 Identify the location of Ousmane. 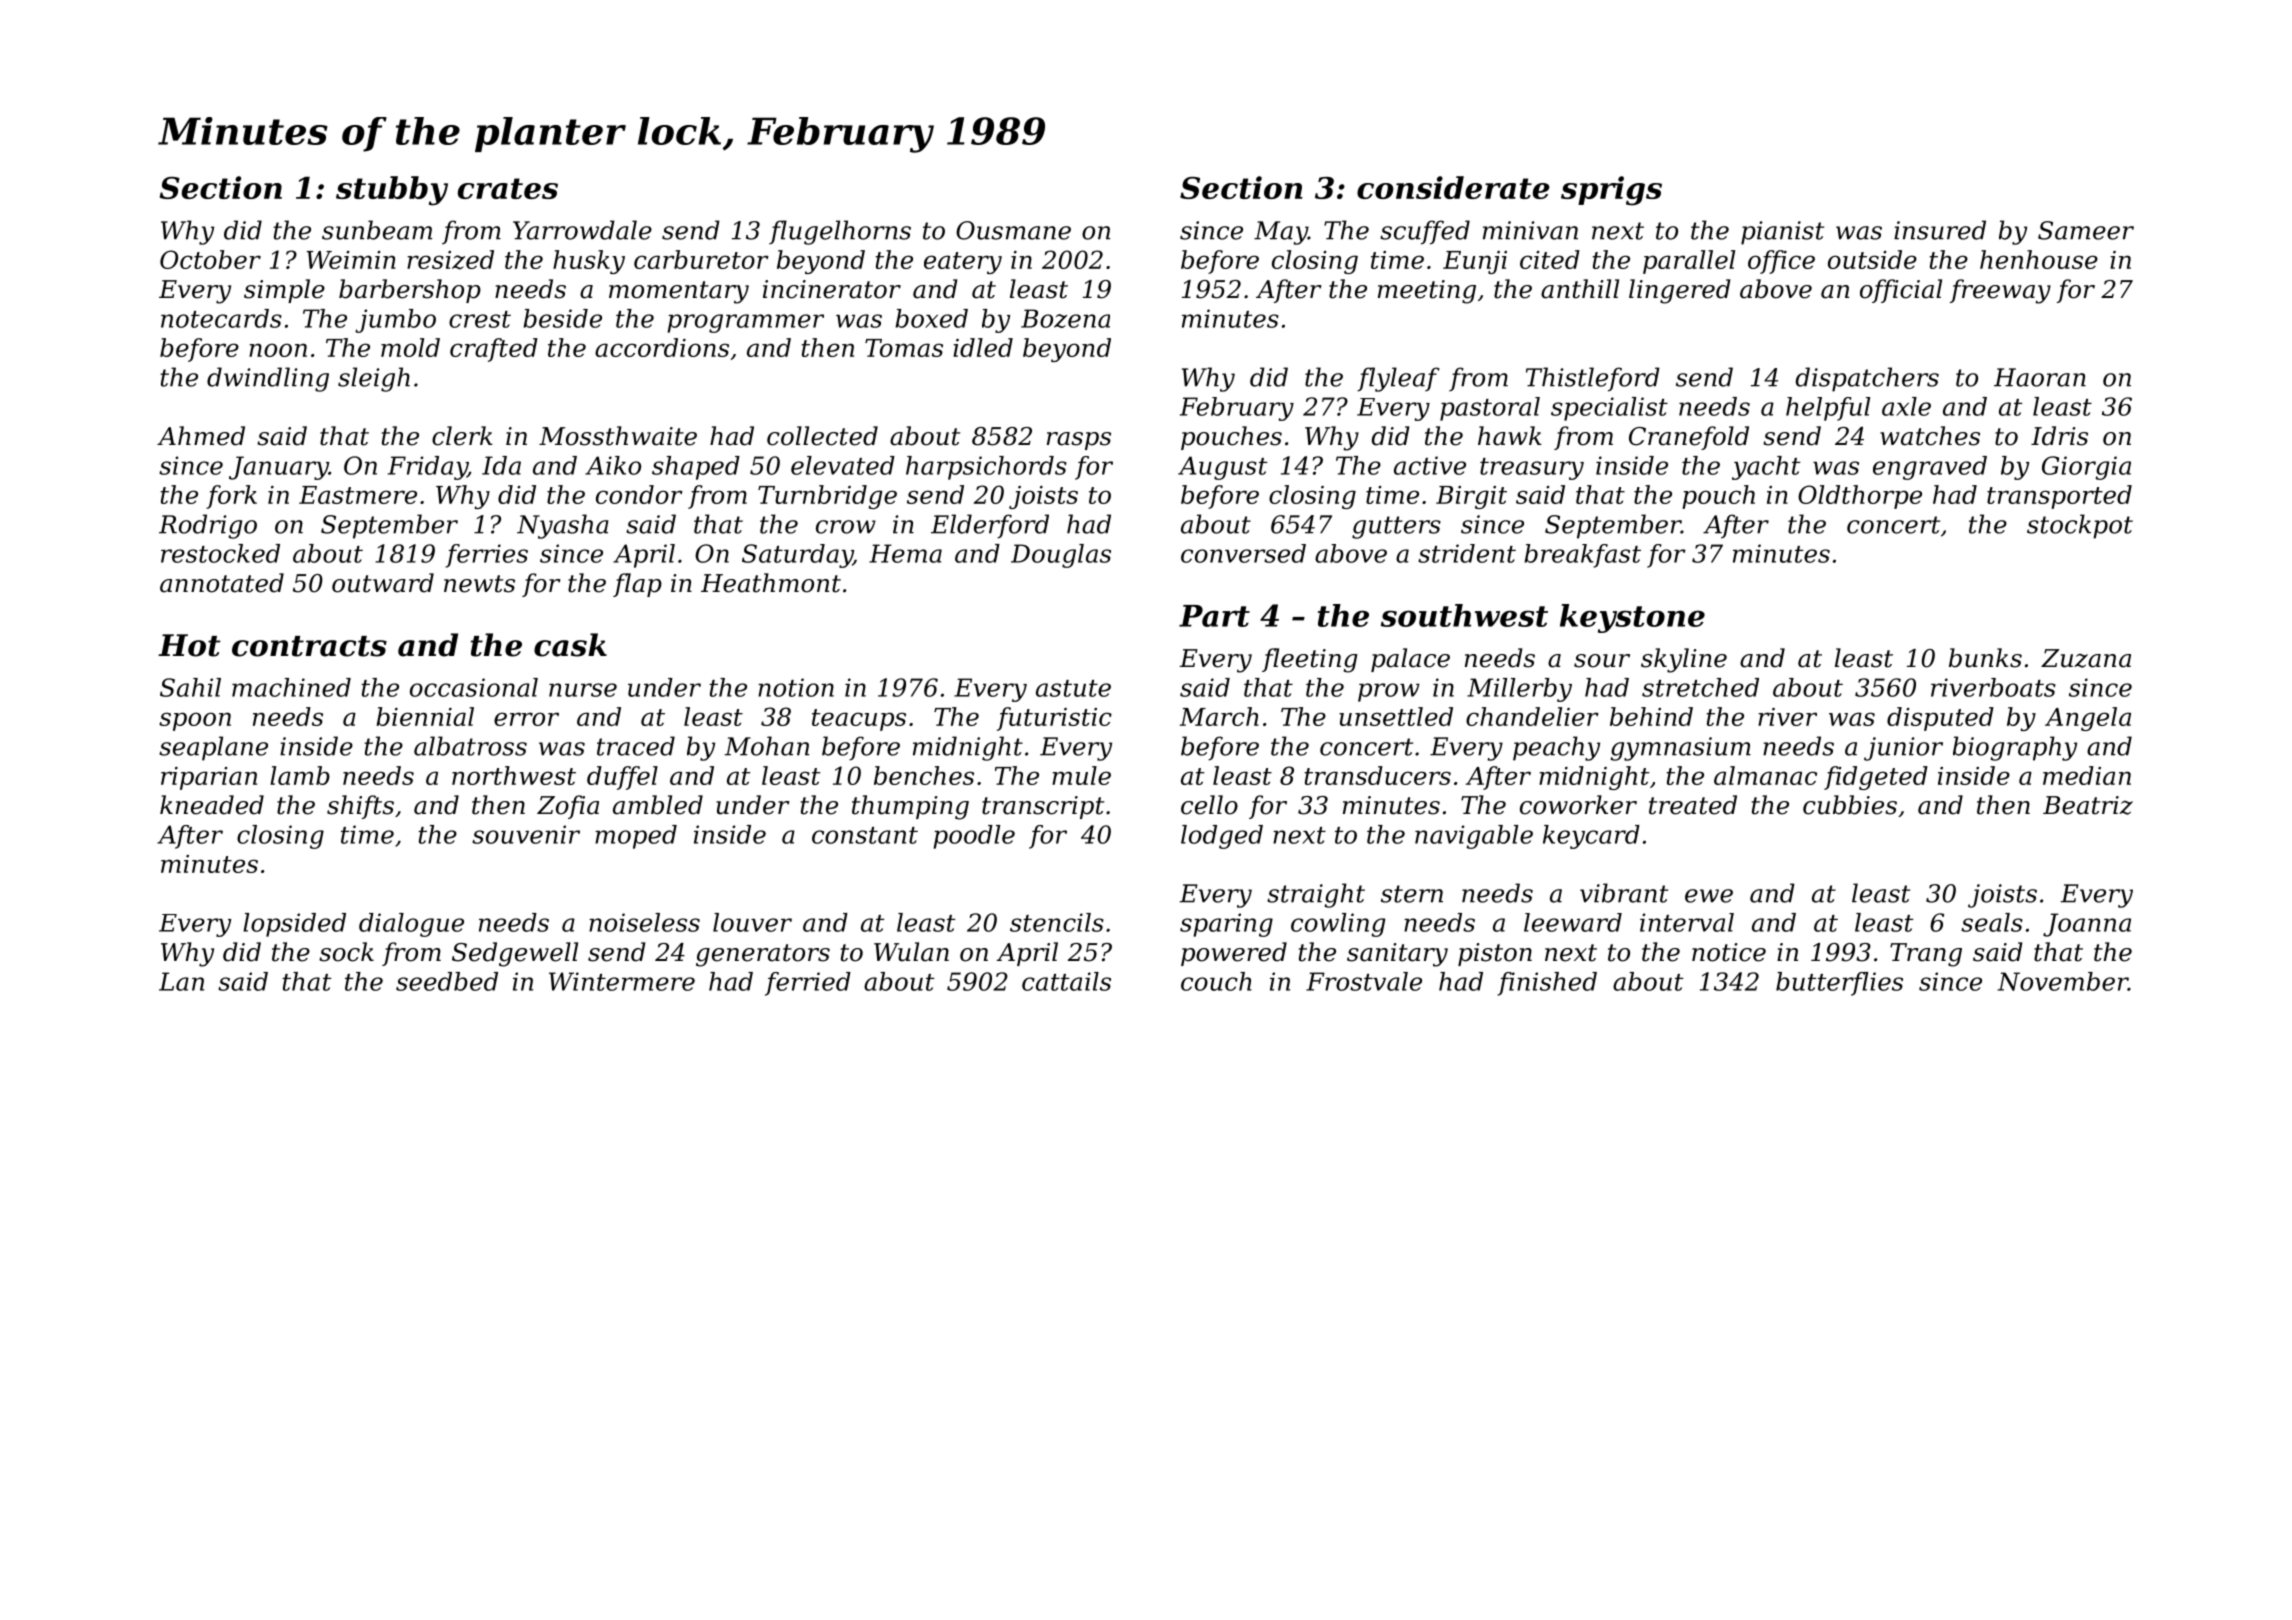
(1013, 230).
